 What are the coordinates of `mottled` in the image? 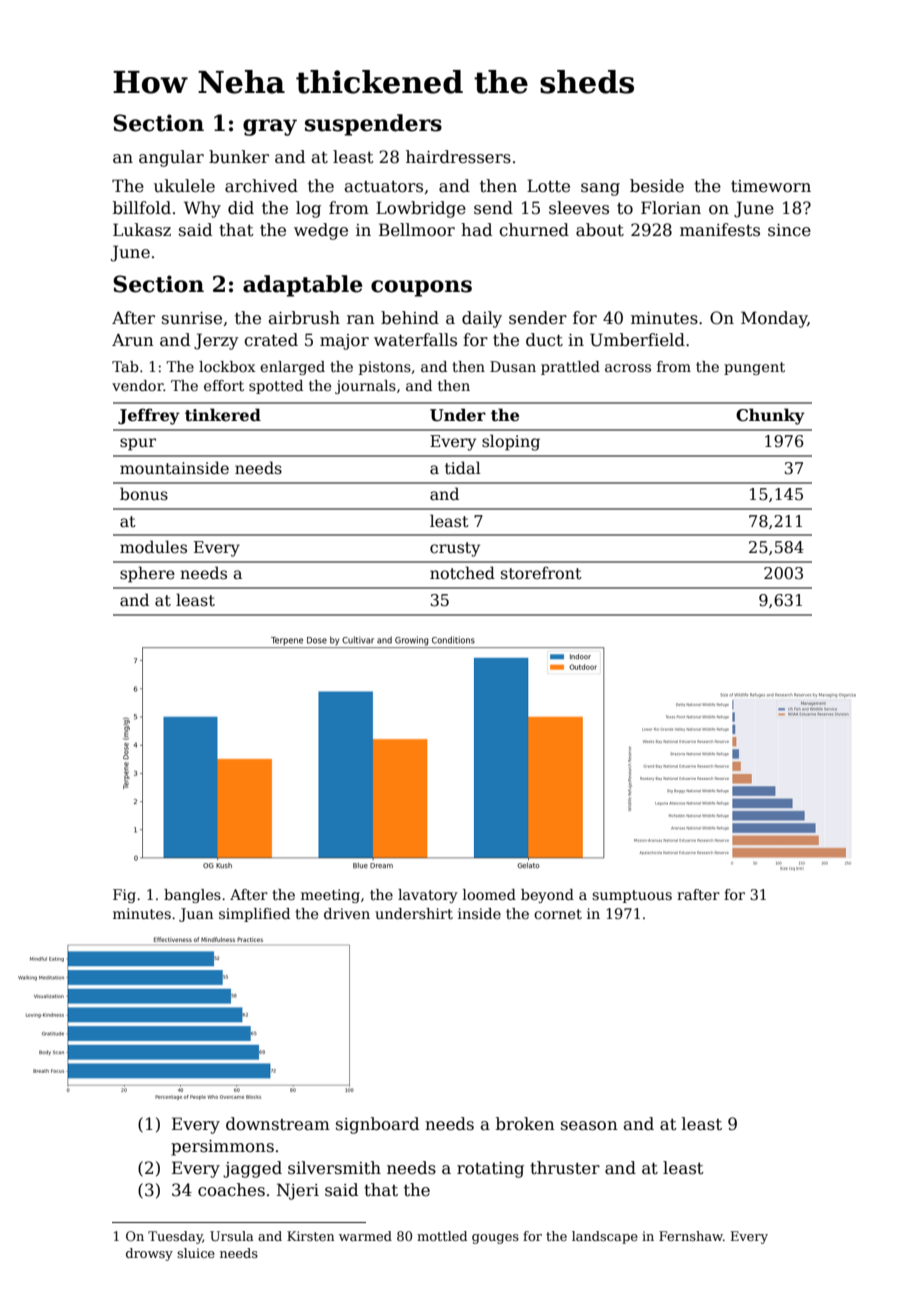 It's located at (442, 1236).
